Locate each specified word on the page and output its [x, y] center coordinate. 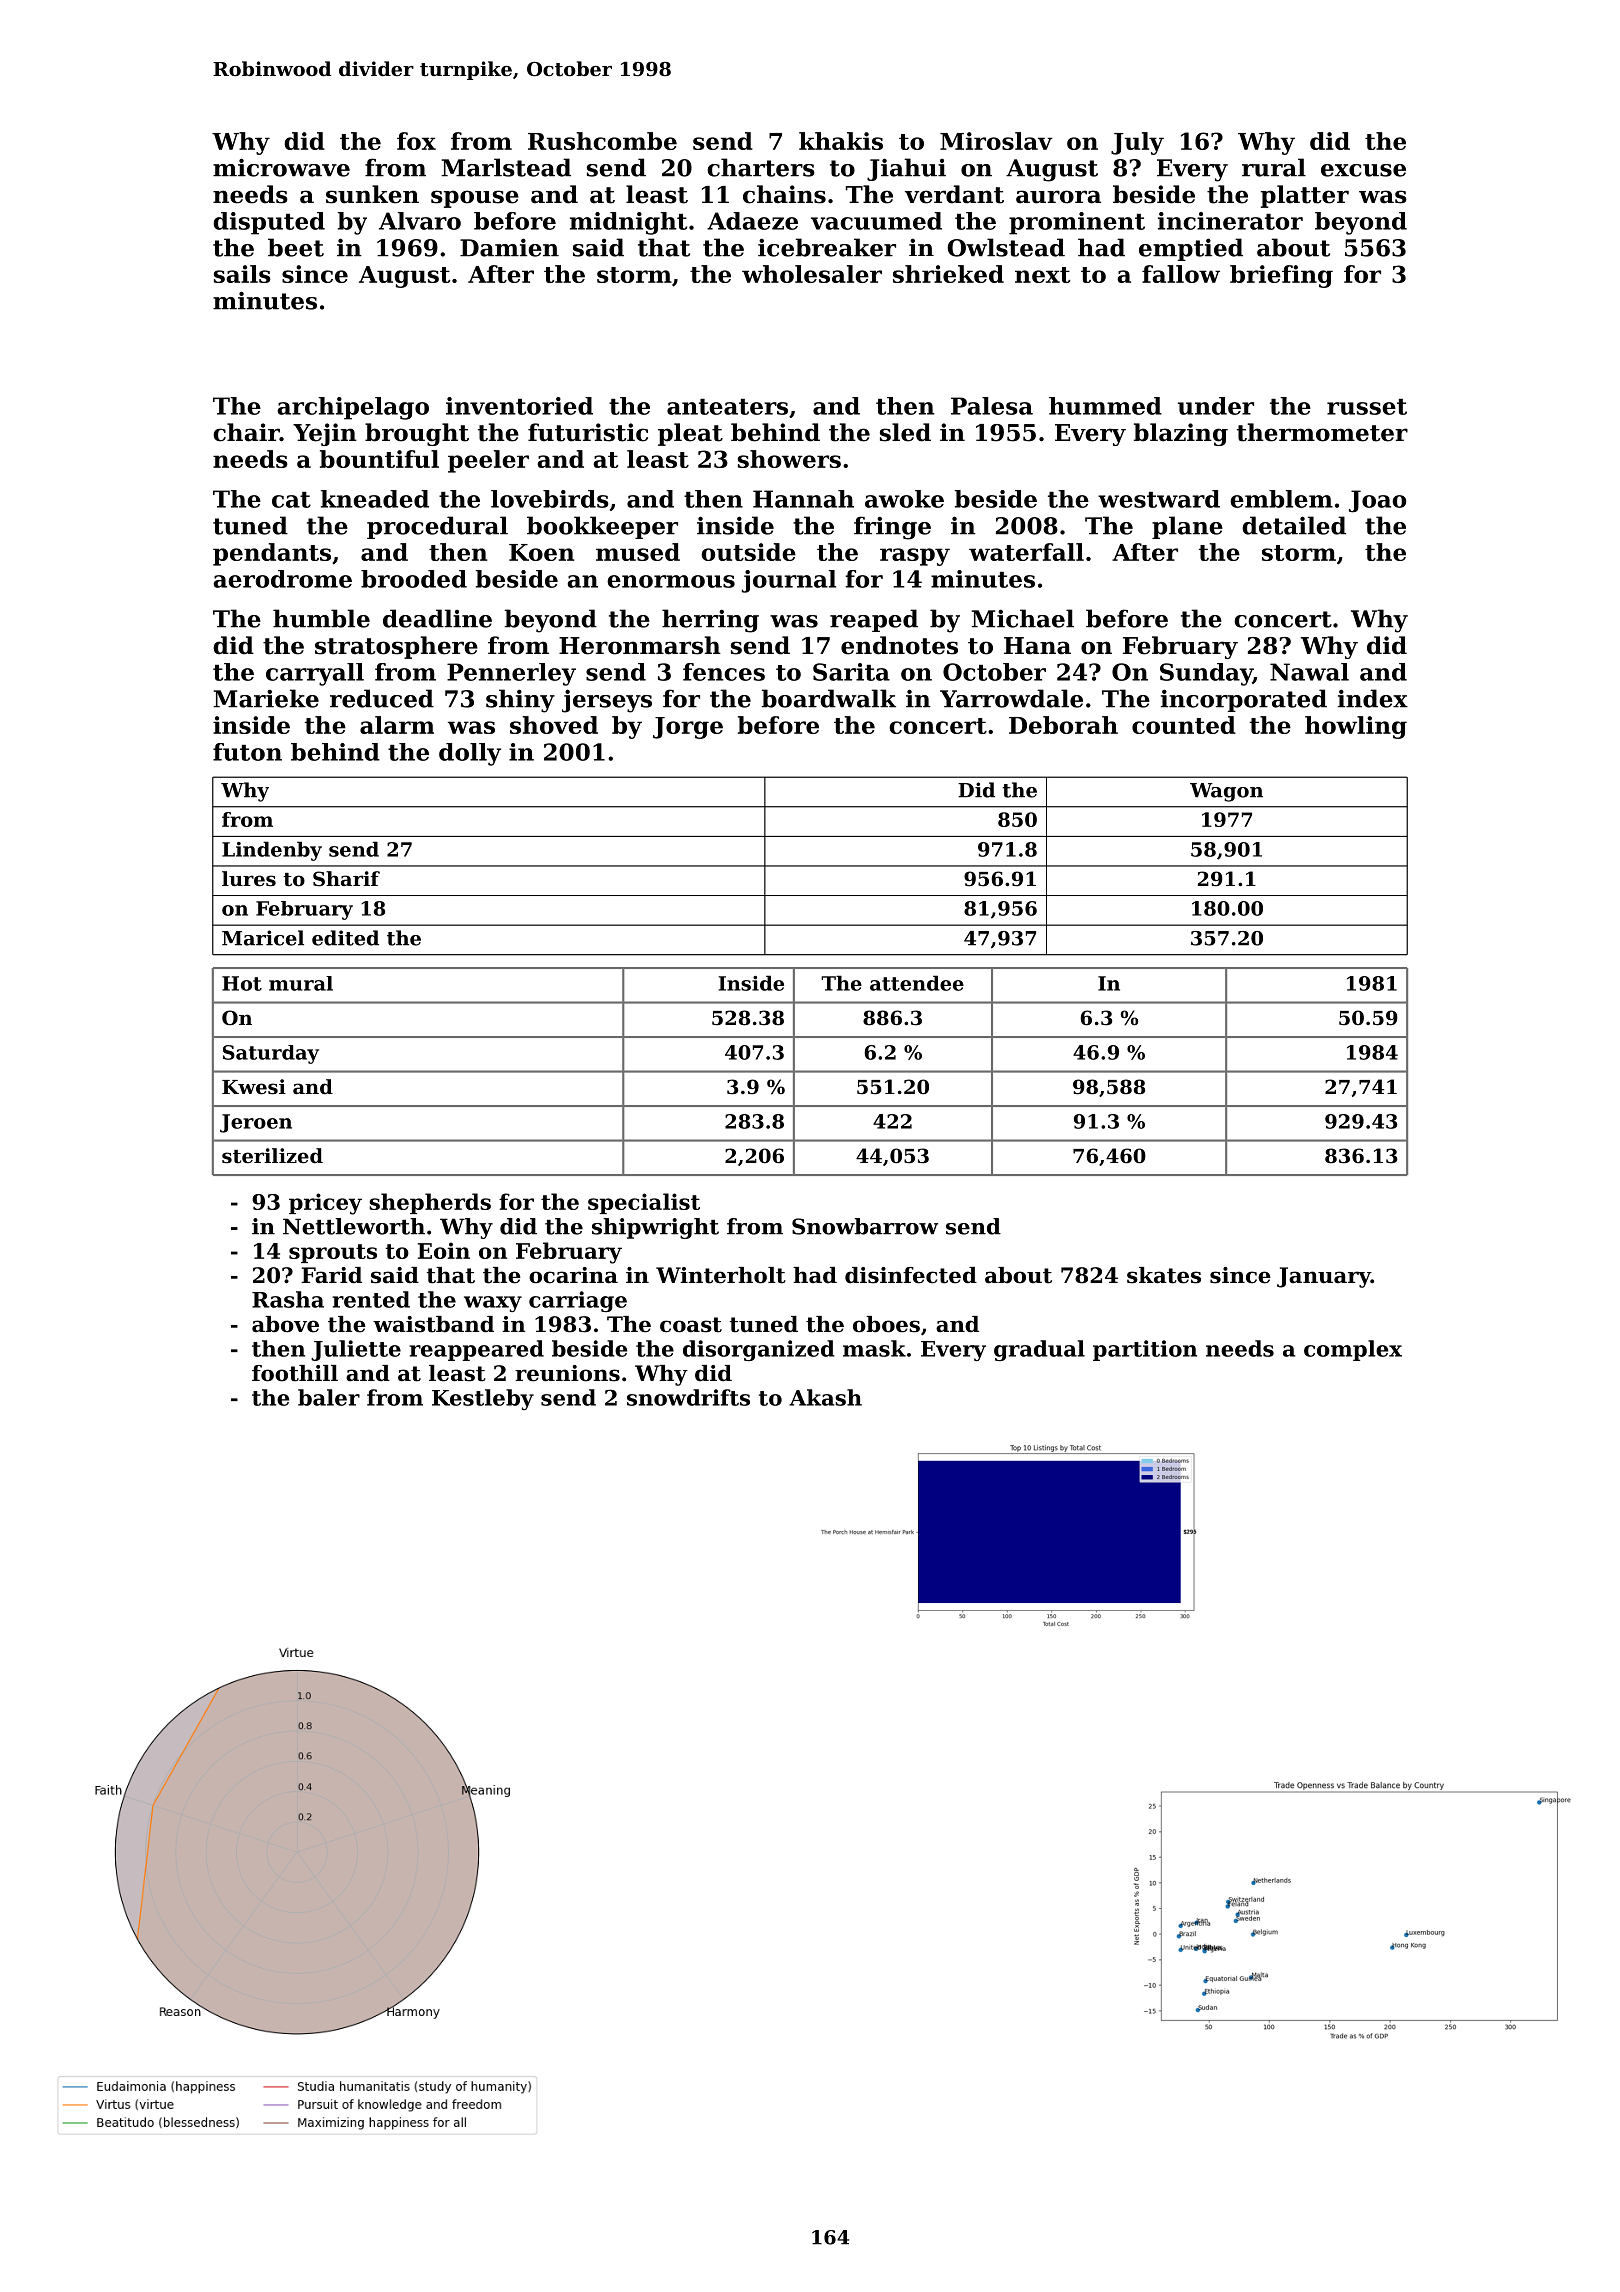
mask [874, 1348]
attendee [917, 983]
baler [329, 1397]
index [1373, 698]
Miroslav [996, 141]
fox [416, 141]
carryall [315, 674]
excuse [1363, 170]
